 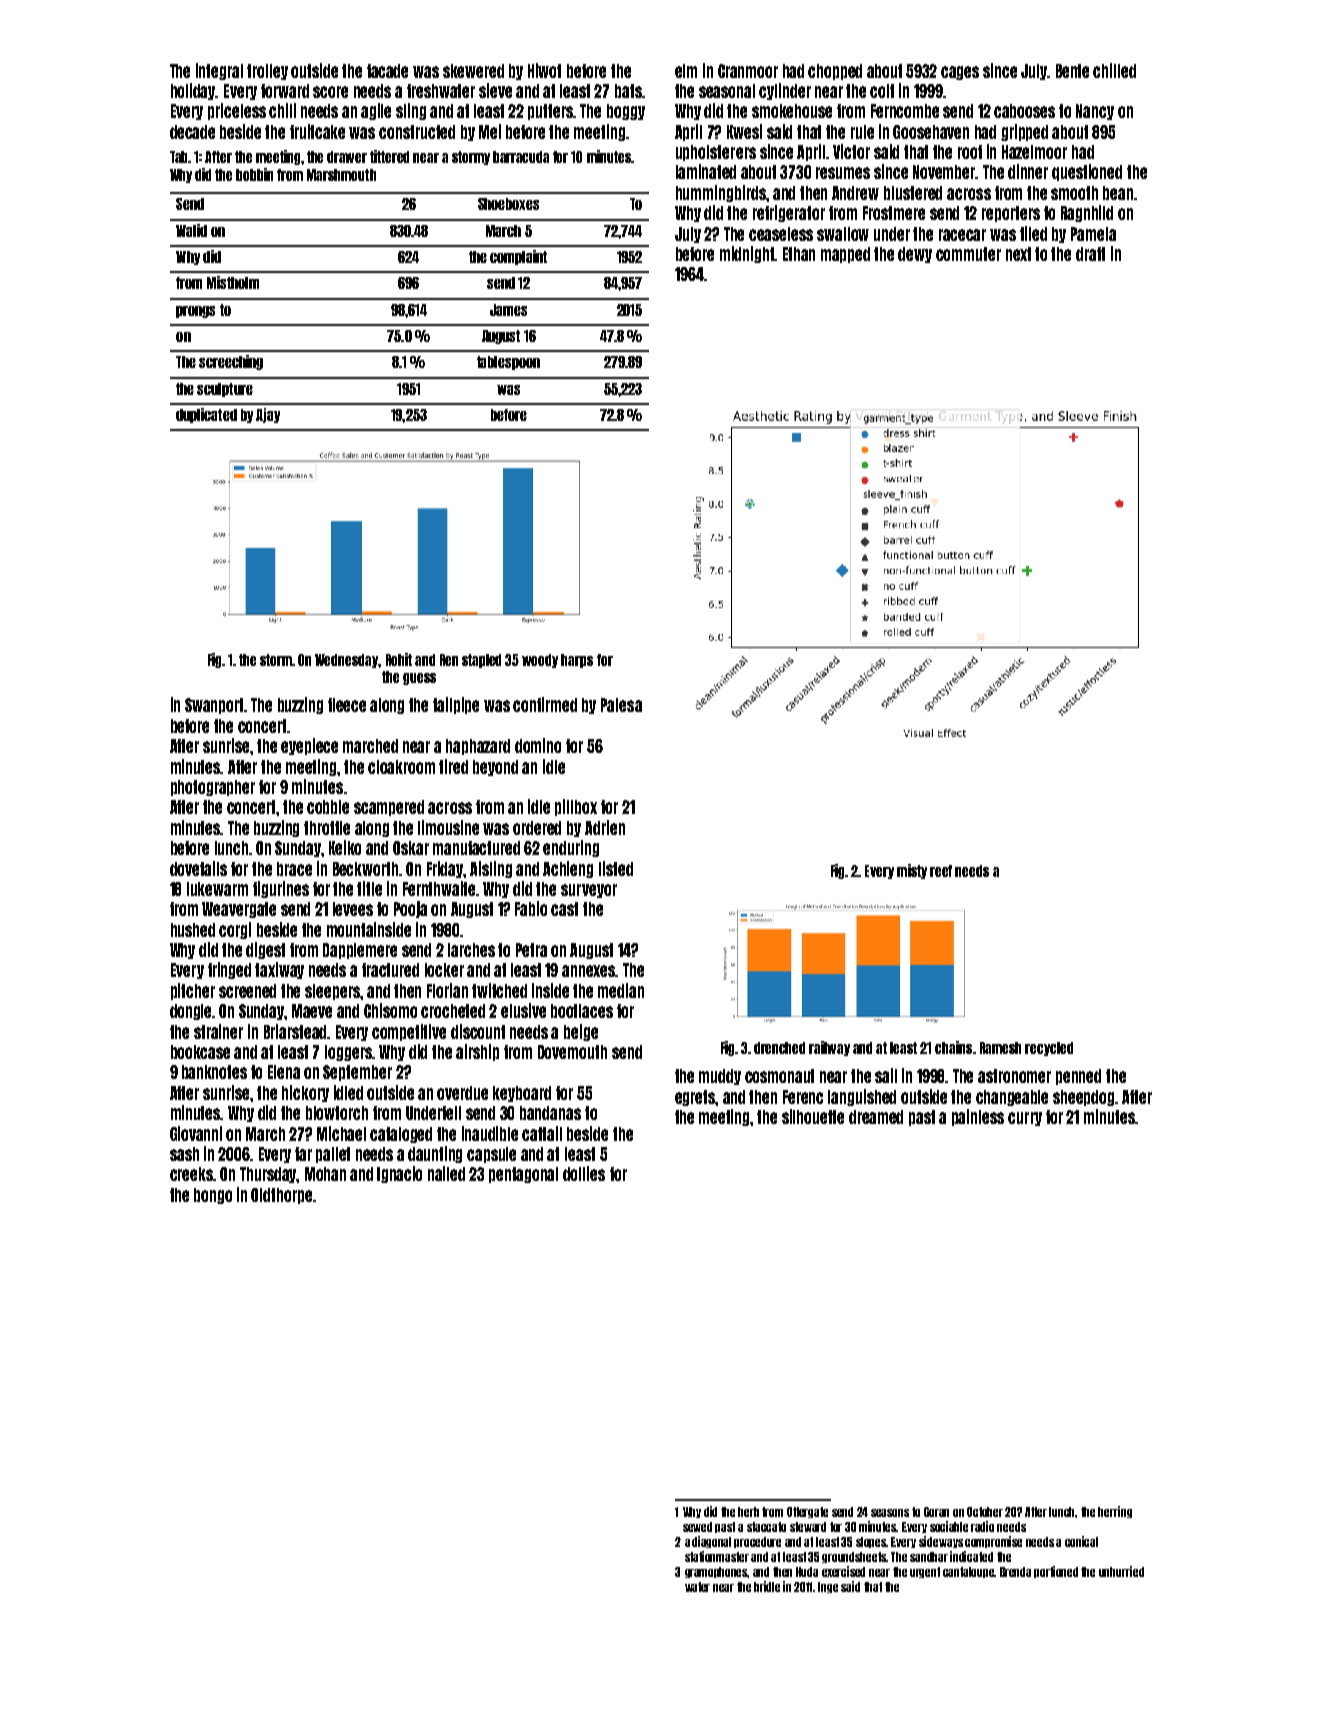 I want to click on herring, so click(x=1115, y=1512).
